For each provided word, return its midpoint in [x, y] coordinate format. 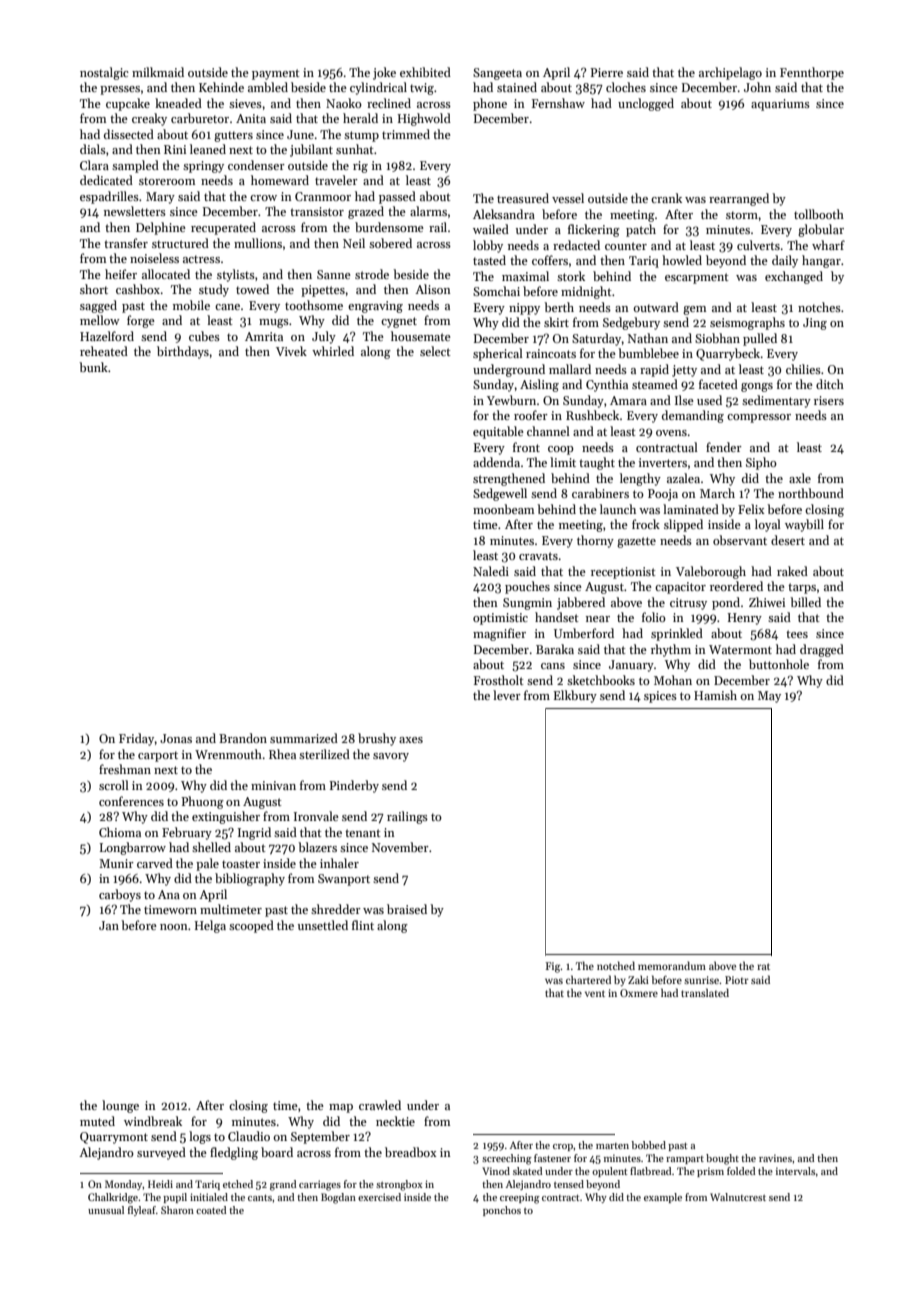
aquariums [780, 105]
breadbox [411, 1152]
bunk [93, 367]
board [277, 1152]
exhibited [425, 72]
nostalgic [104, 73]
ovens [671, 433]
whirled [333, 351]
